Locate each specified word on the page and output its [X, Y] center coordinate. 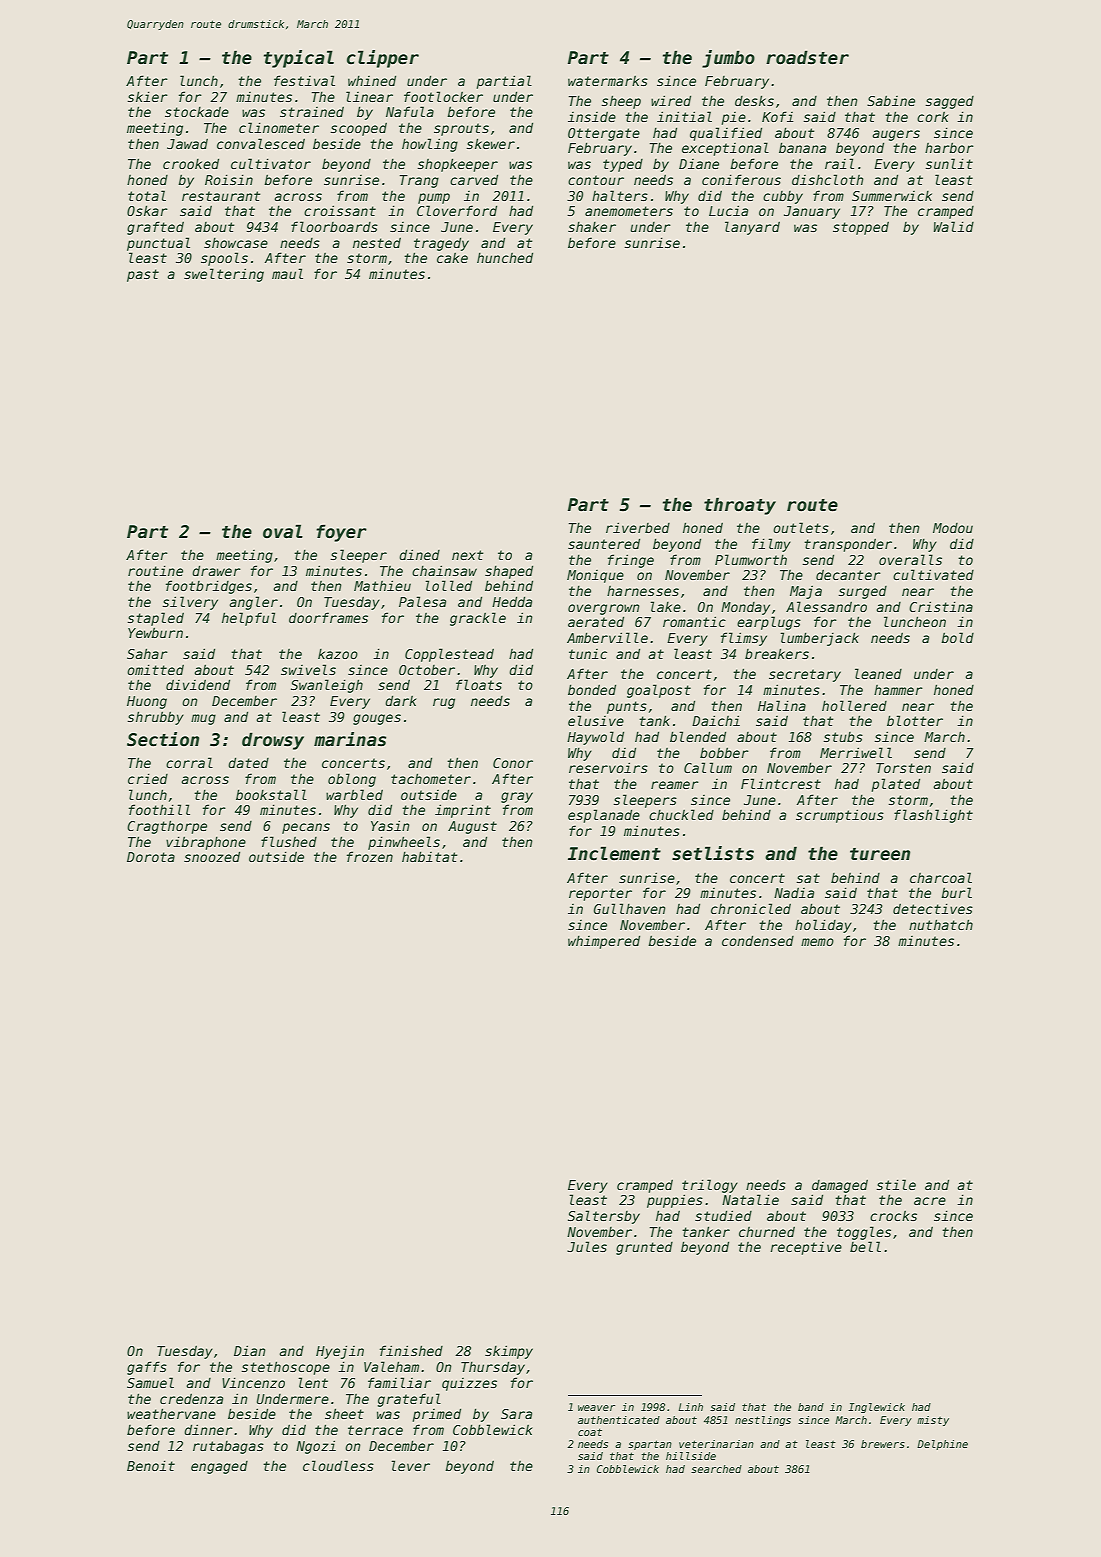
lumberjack [820, 639]
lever [411, 1465]
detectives [933, 909]
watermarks [608, 81]
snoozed [212, 857]
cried [148, 779]
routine [155, 571]
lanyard [752, 228]
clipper [383, 59]
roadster [807, 57]
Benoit [151, 1466]
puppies [675, 1201]
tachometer [431, 779]
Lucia [728, 211]
